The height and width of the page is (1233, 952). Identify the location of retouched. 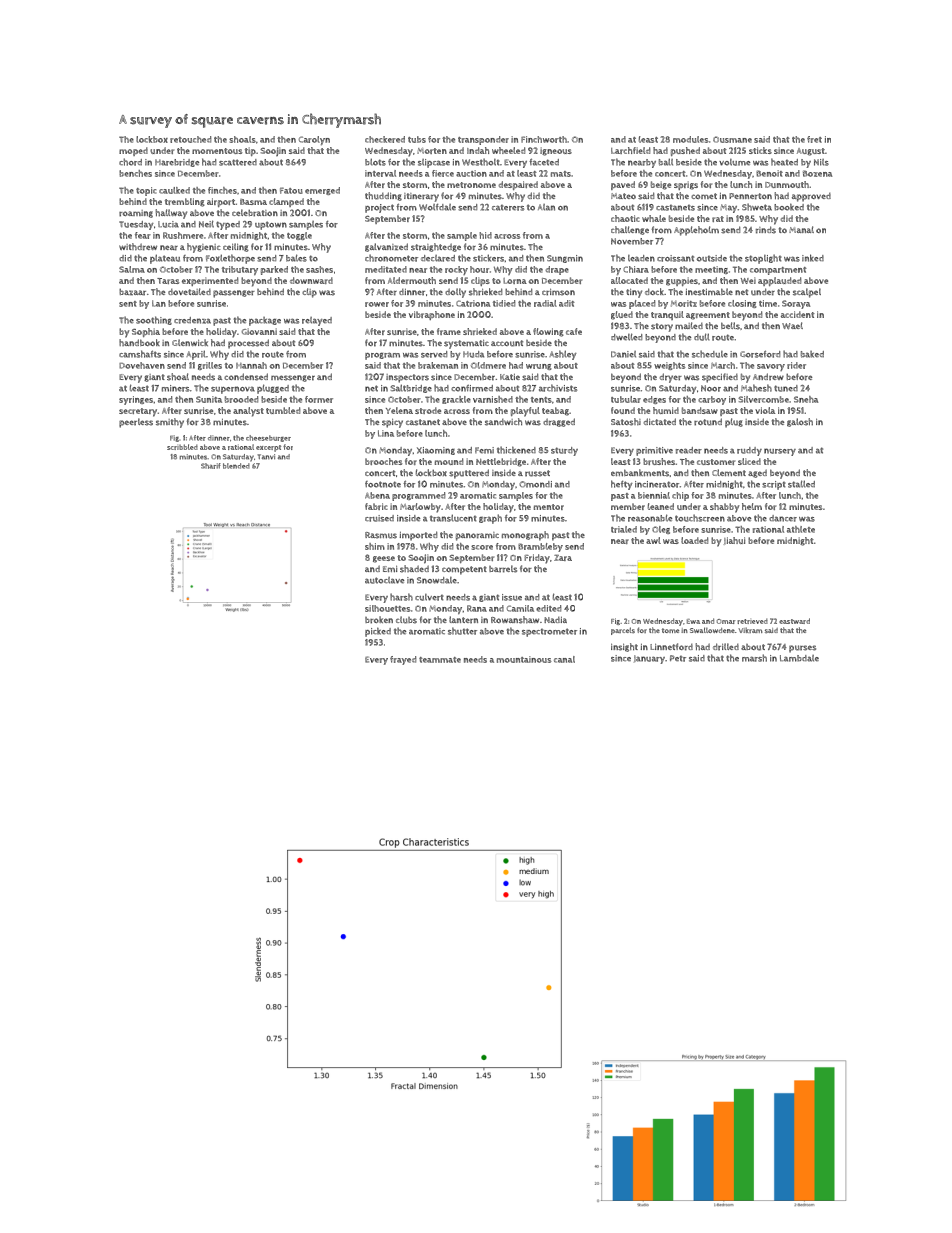
(190, 139).
